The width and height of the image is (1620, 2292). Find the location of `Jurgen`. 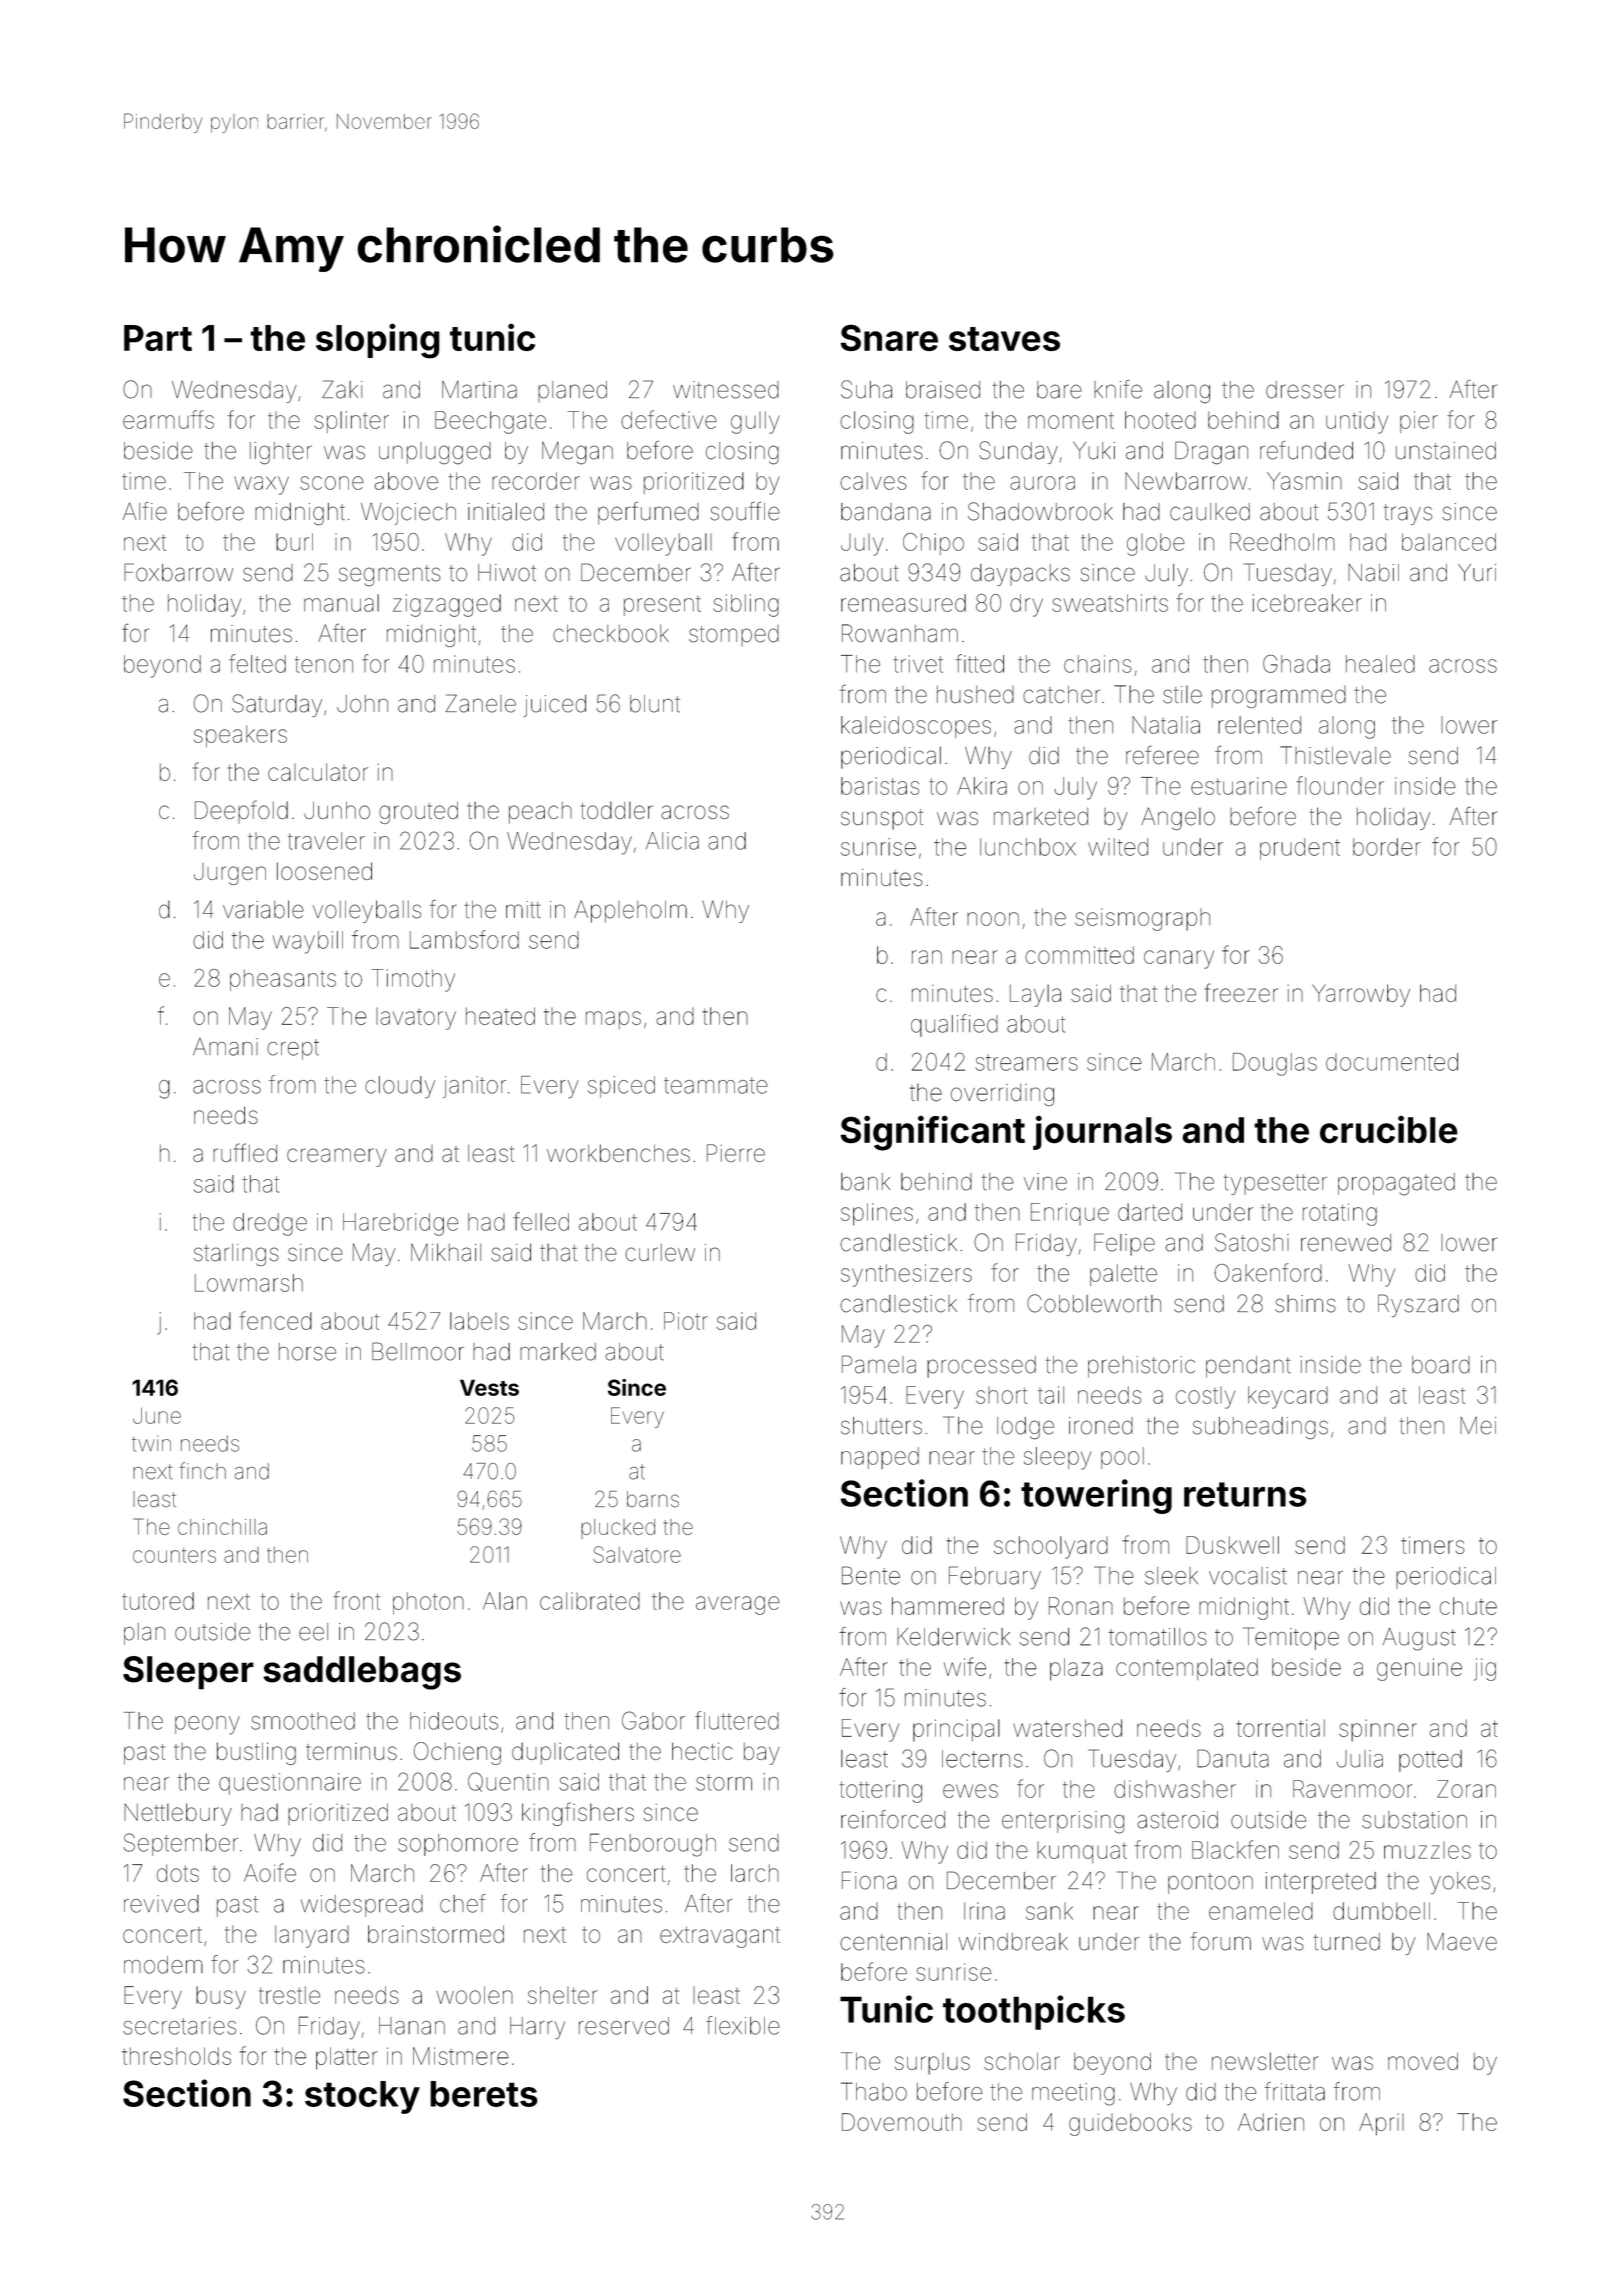

Jurgen is located at coordinates (230, 874).
